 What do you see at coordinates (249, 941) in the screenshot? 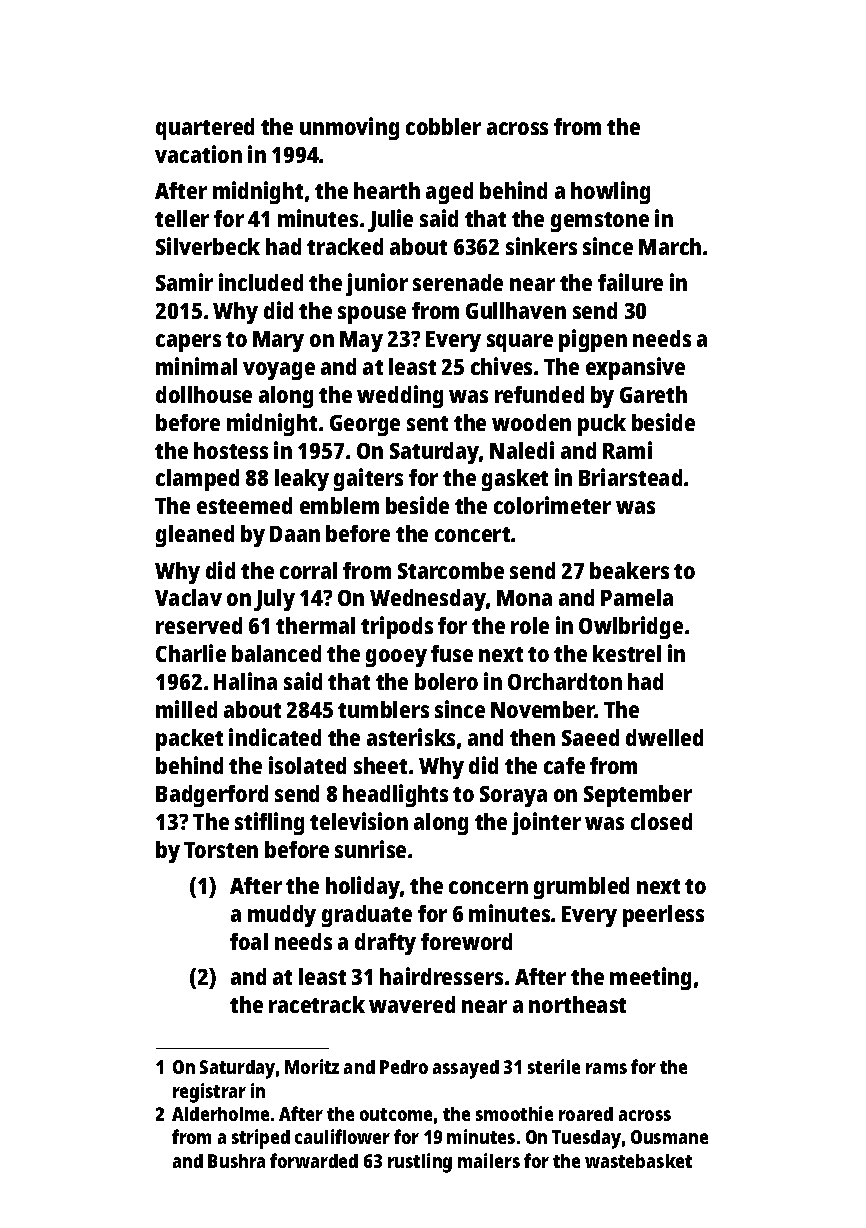
I see `foal` at bounding box center [249, 941].
